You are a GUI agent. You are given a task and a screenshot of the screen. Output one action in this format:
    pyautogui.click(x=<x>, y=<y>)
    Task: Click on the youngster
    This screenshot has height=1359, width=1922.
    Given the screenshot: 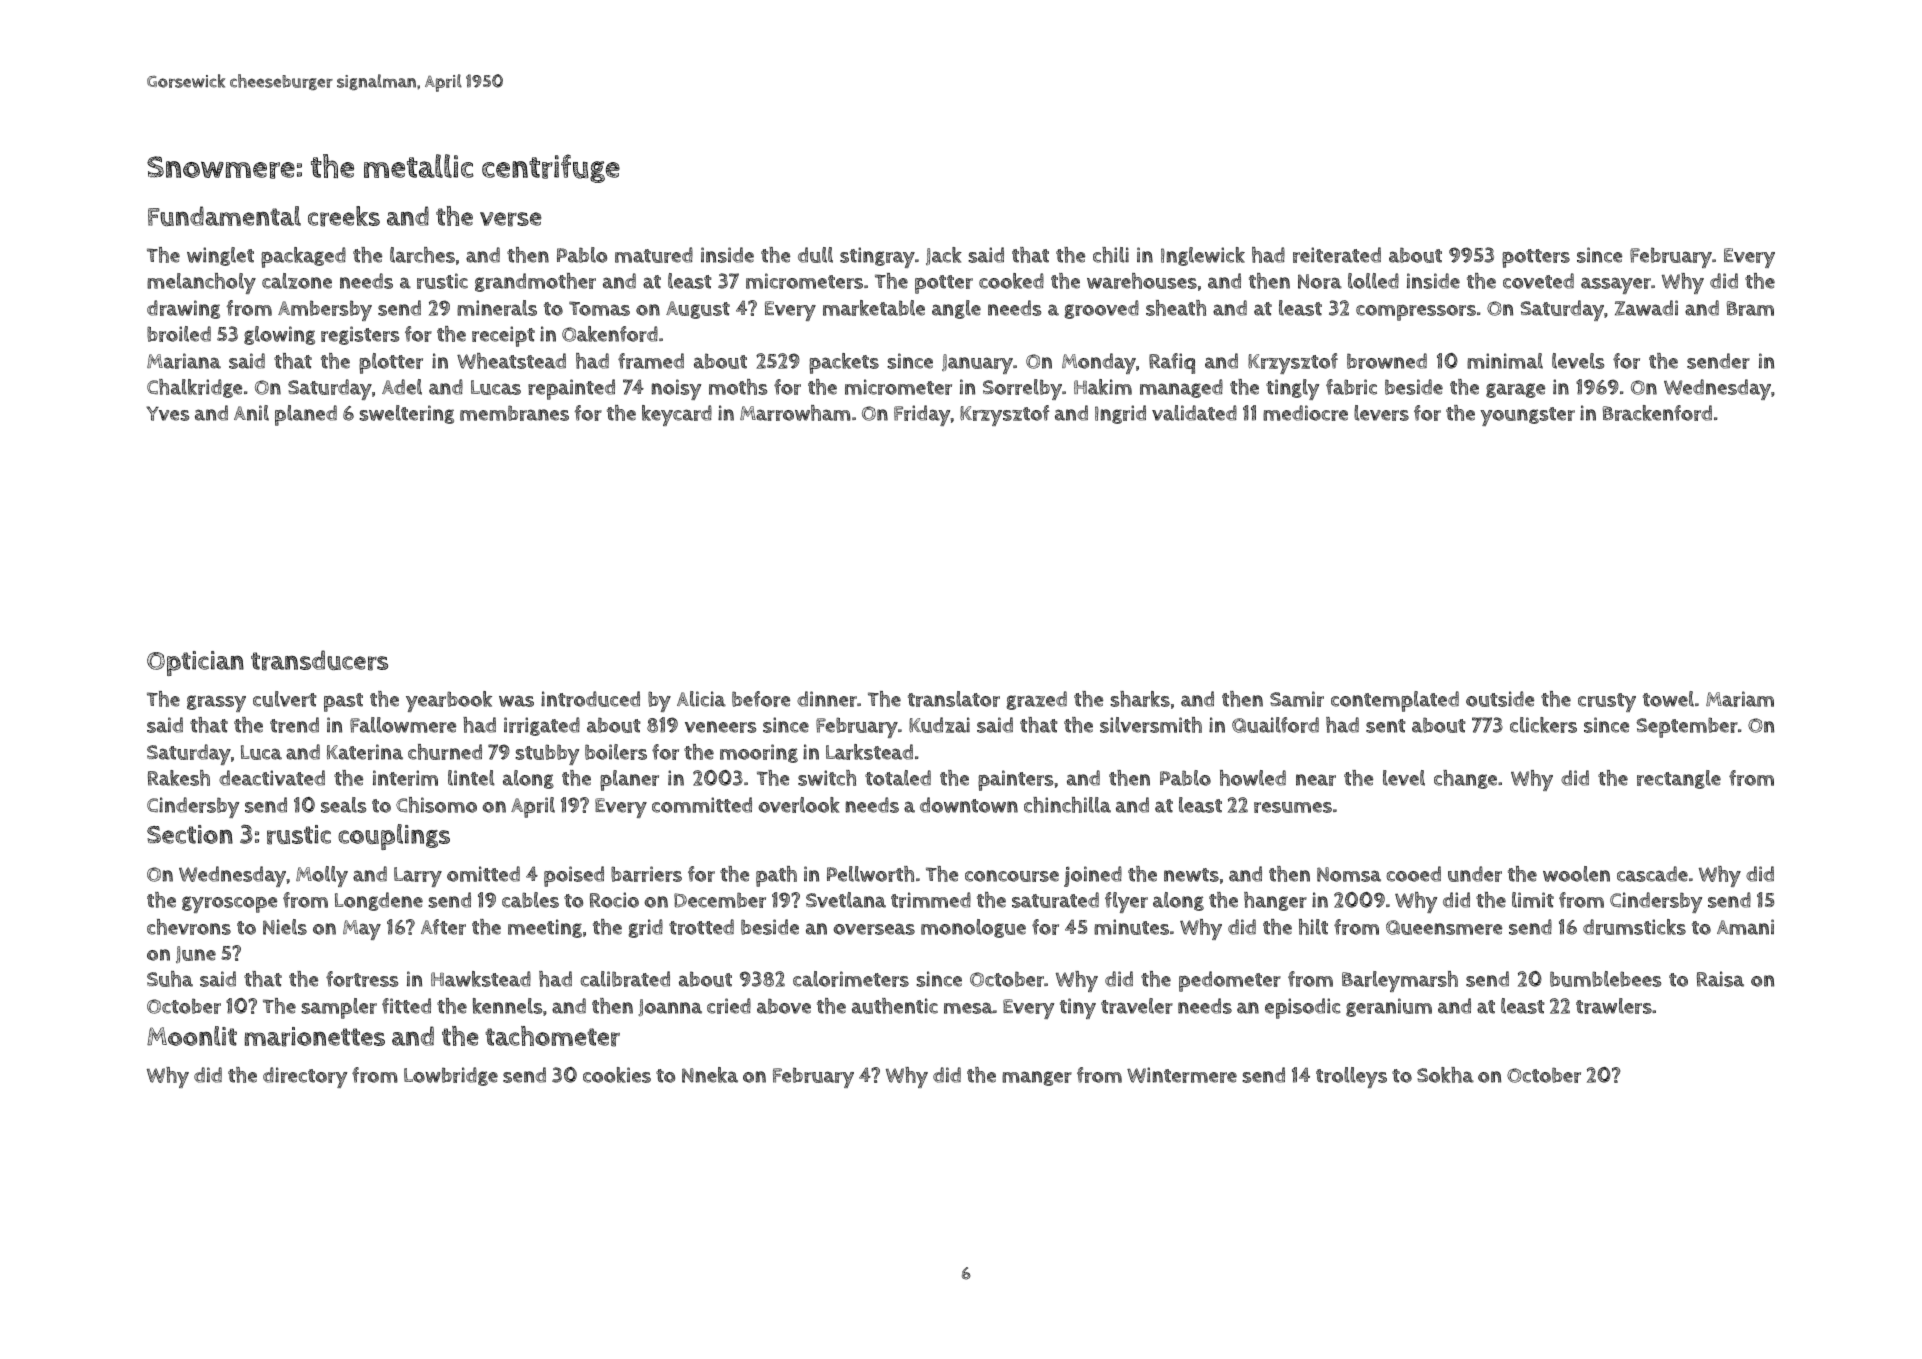 What is the action you would take?
    pyautogui.click(x=1527, y=416)
